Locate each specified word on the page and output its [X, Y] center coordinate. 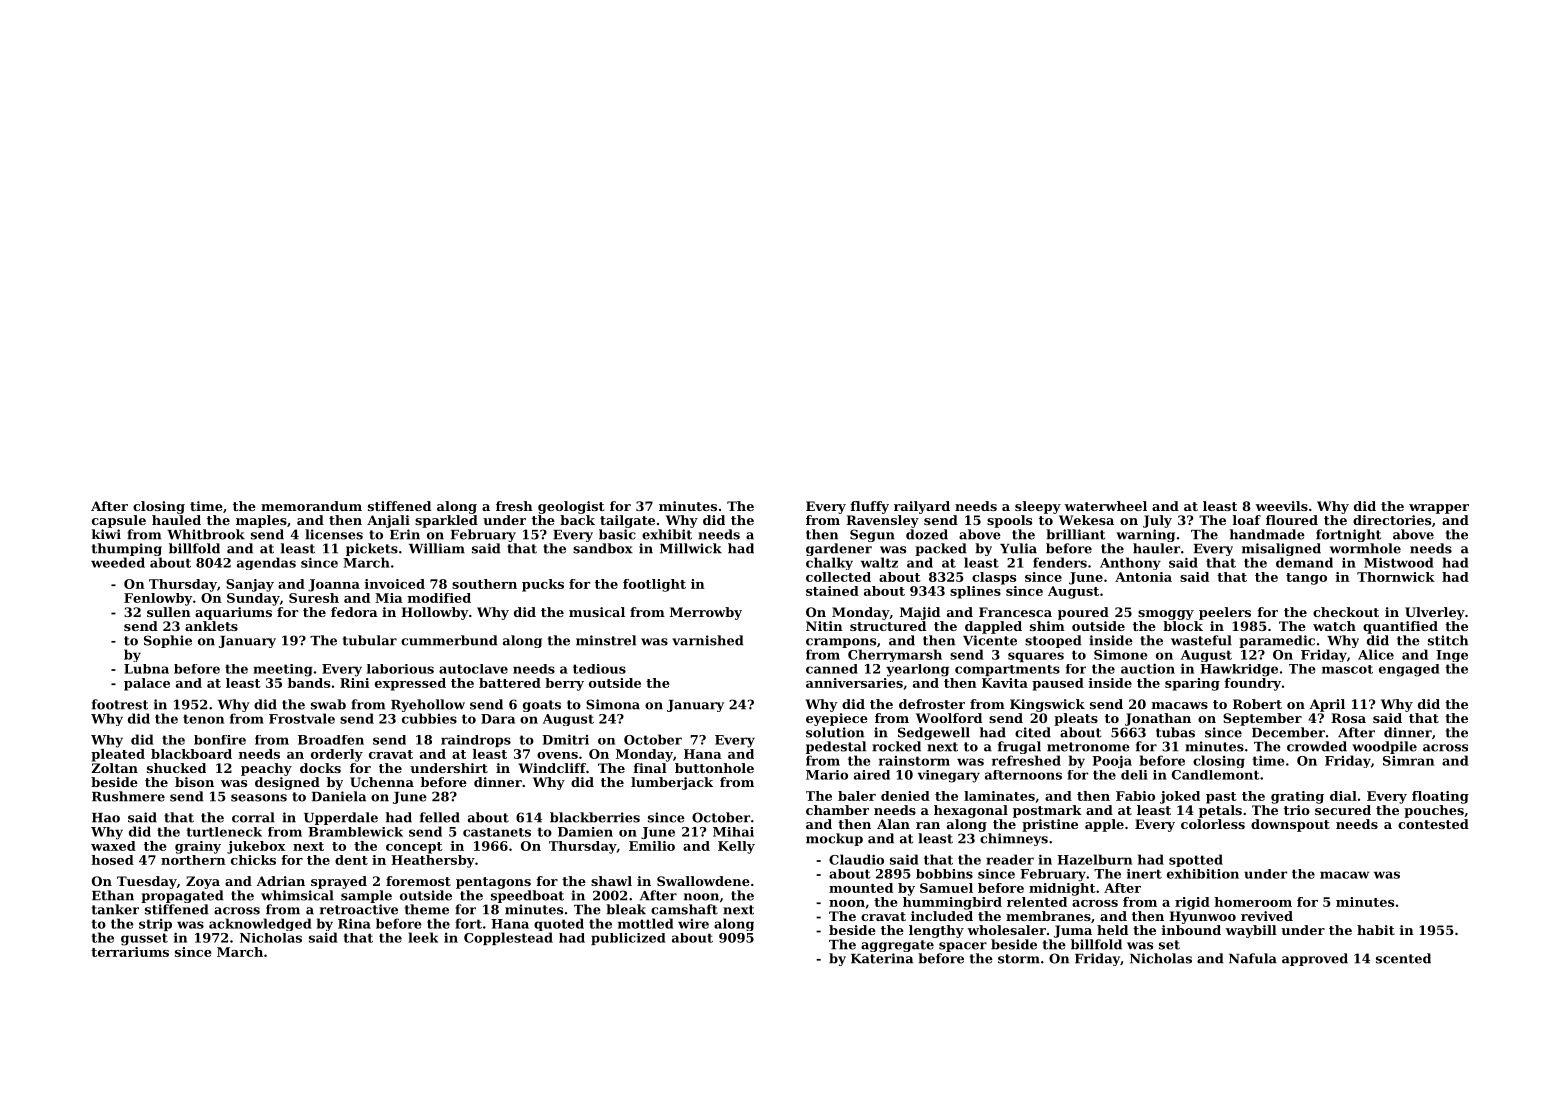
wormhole [1365, 548]
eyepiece [837, 719]
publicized [628, 939]
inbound [1191, 930]
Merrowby [706, 613]
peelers [1225, 613]
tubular [370, 640]
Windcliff [552, 768]
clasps [994, 578]
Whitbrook [206, 534]
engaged [1409, 670]
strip [155, 924]
